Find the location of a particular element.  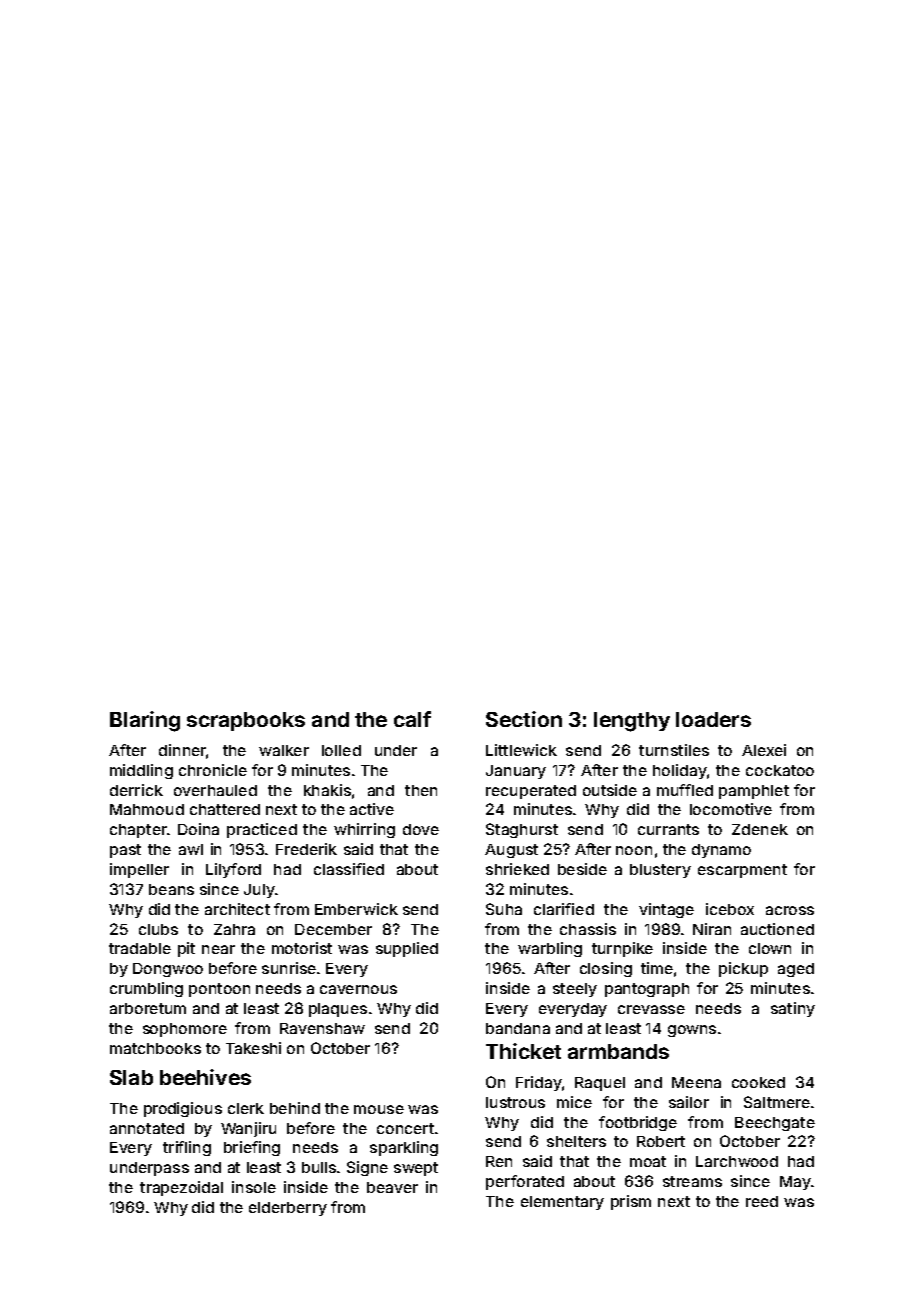

scrapbooks is located at coordinates (246, 721).
